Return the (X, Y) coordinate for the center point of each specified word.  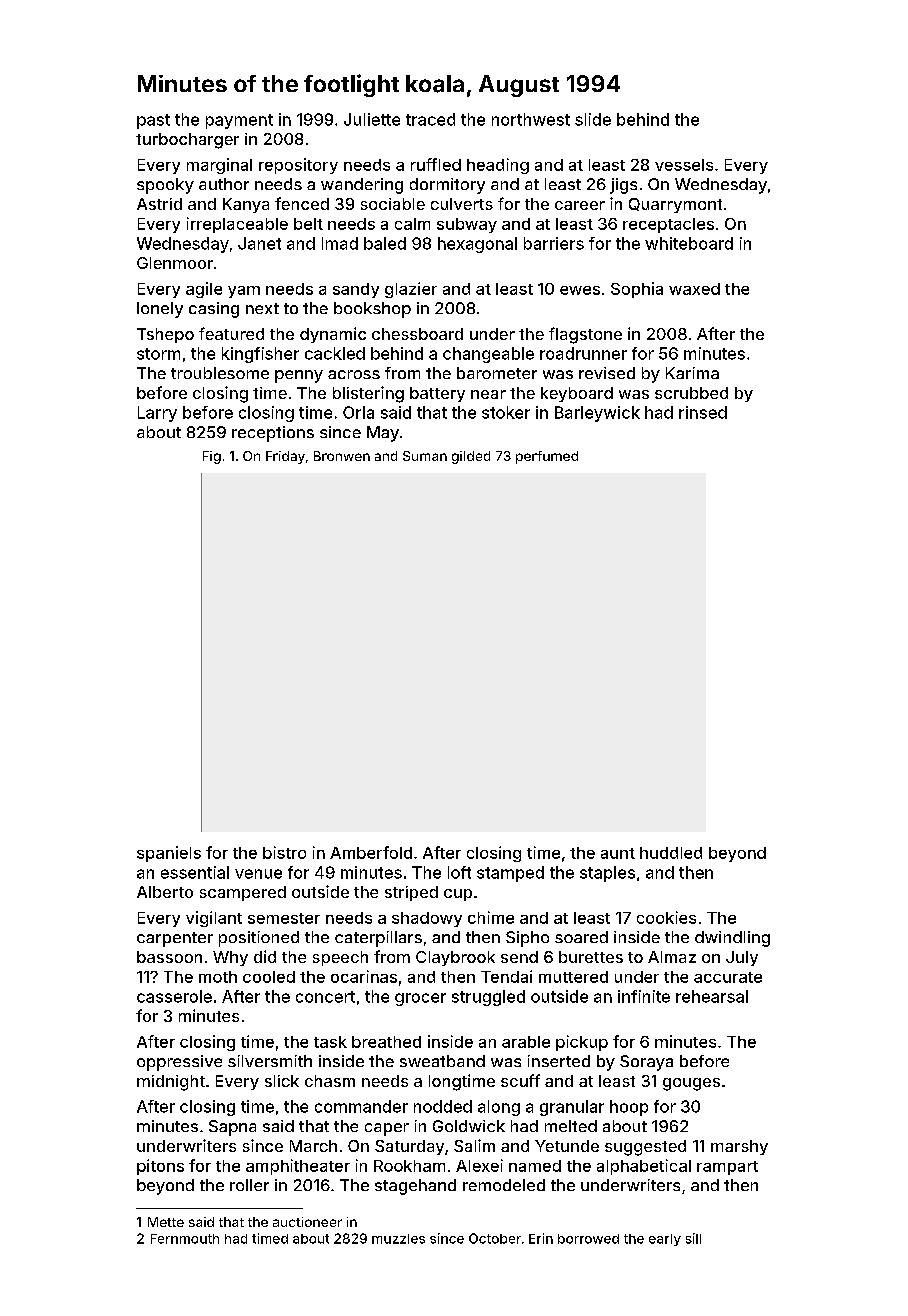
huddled (671, 853)
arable (526, 1042)
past (153, 121)
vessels (684, 165)
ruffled (436, 164)
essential (195, 872)
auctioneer (307, 1222)
